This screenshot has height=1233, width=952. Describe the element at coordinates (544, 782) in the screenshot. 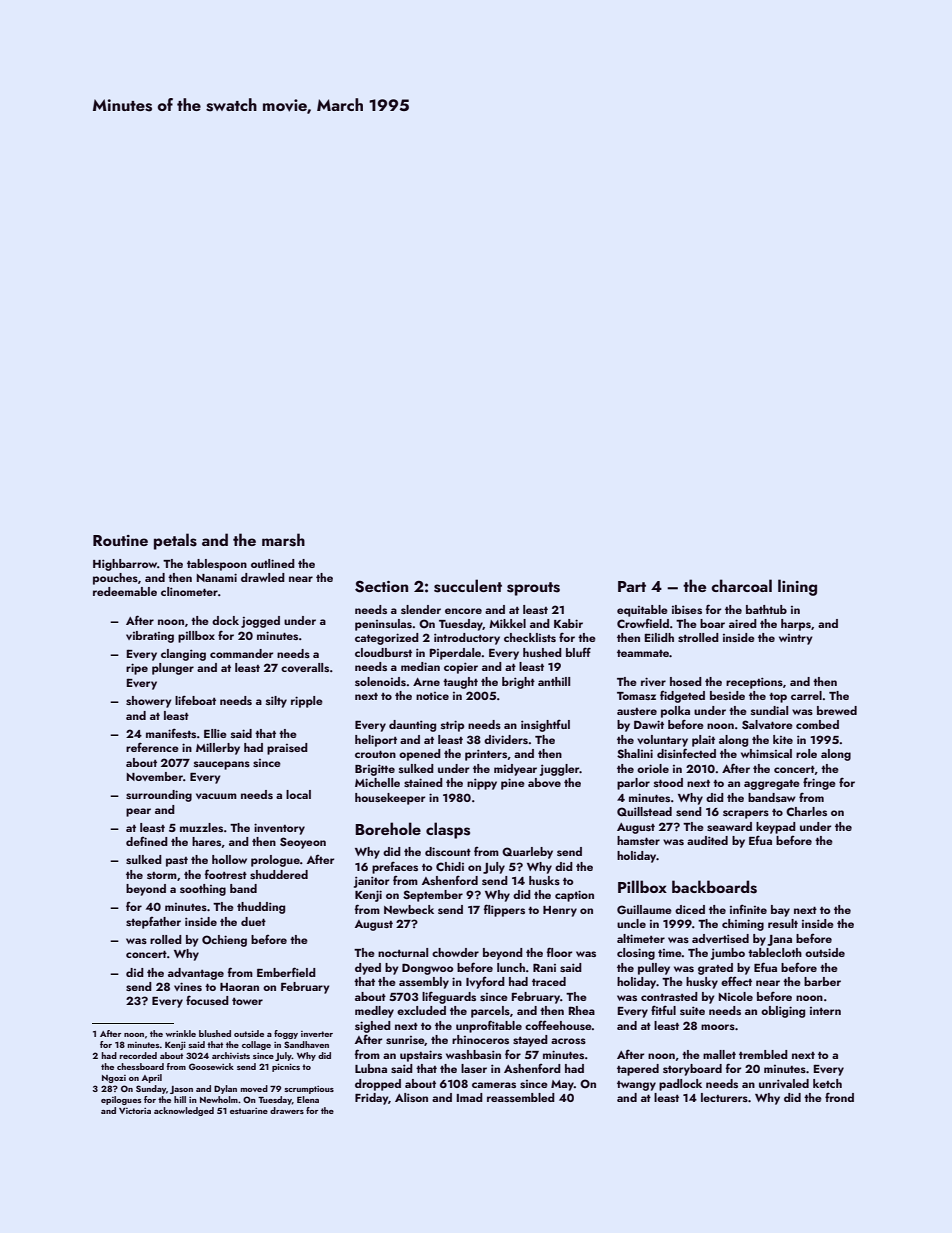

I see `above` at that location.
